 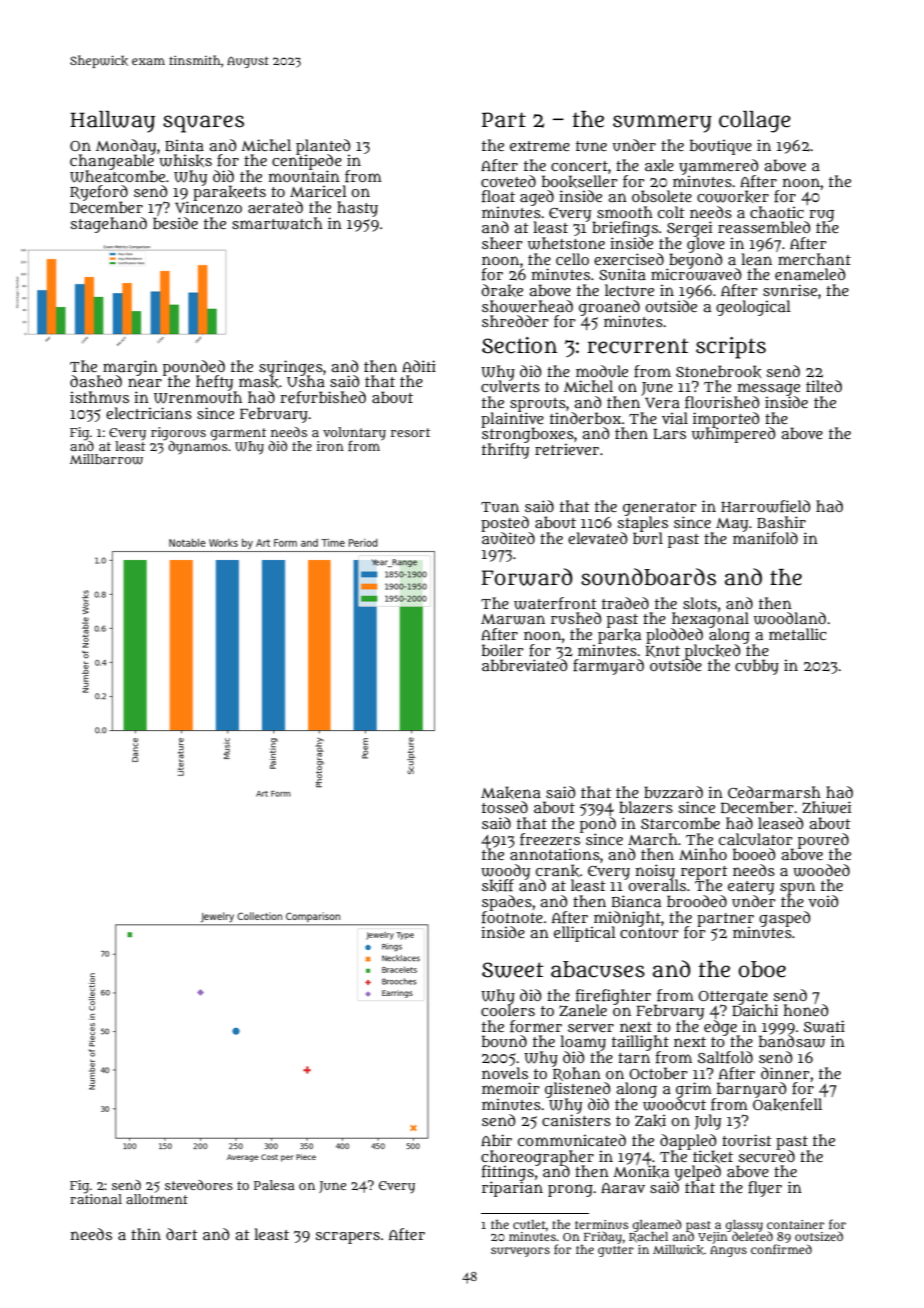 I want to click on posted, so click(x=505, y=524).
